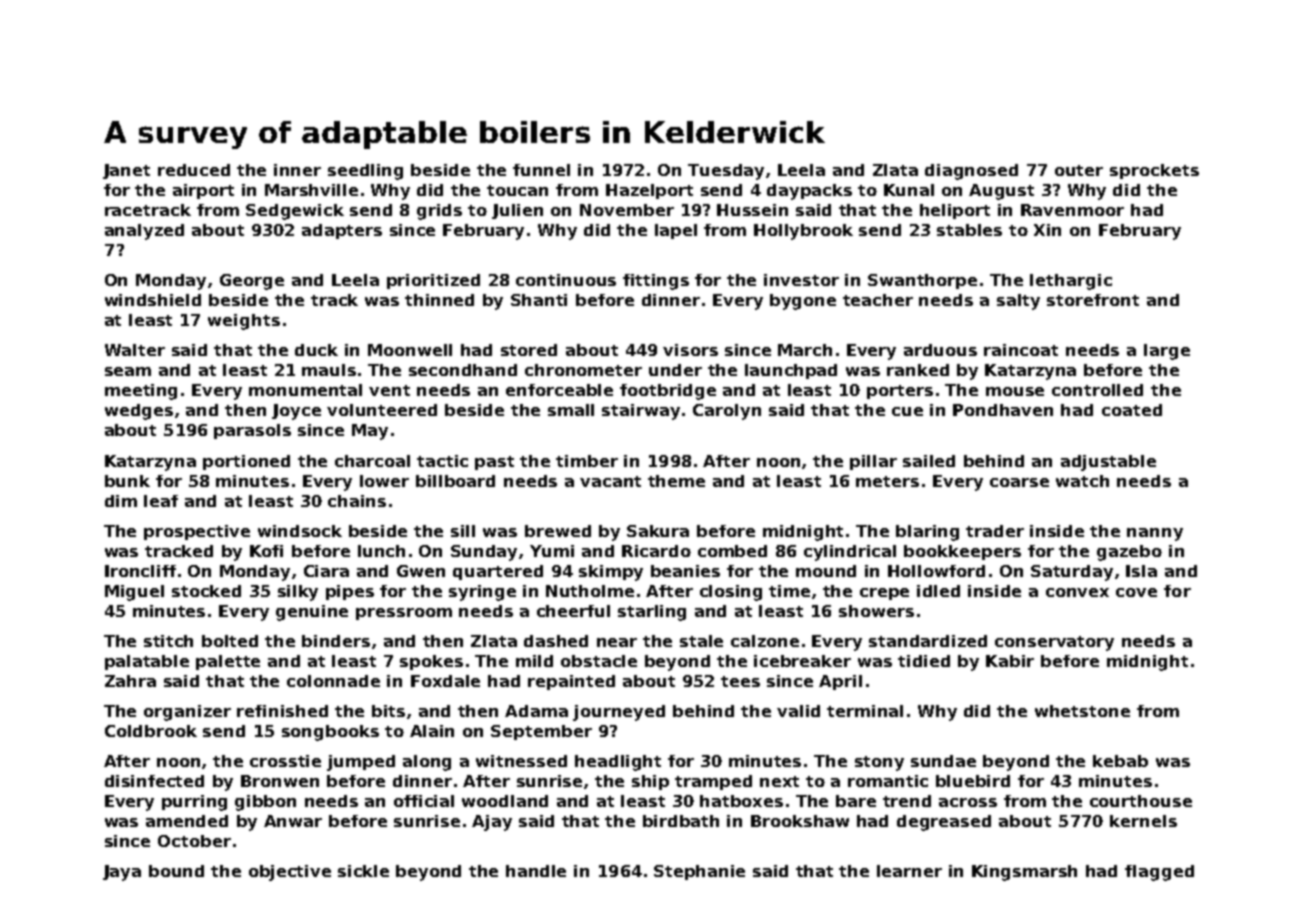 The width and height of the screenshot is (1308, 924). Describe the element at coordinates (731, 593) in the screenshot. I see `closing` at that location.
